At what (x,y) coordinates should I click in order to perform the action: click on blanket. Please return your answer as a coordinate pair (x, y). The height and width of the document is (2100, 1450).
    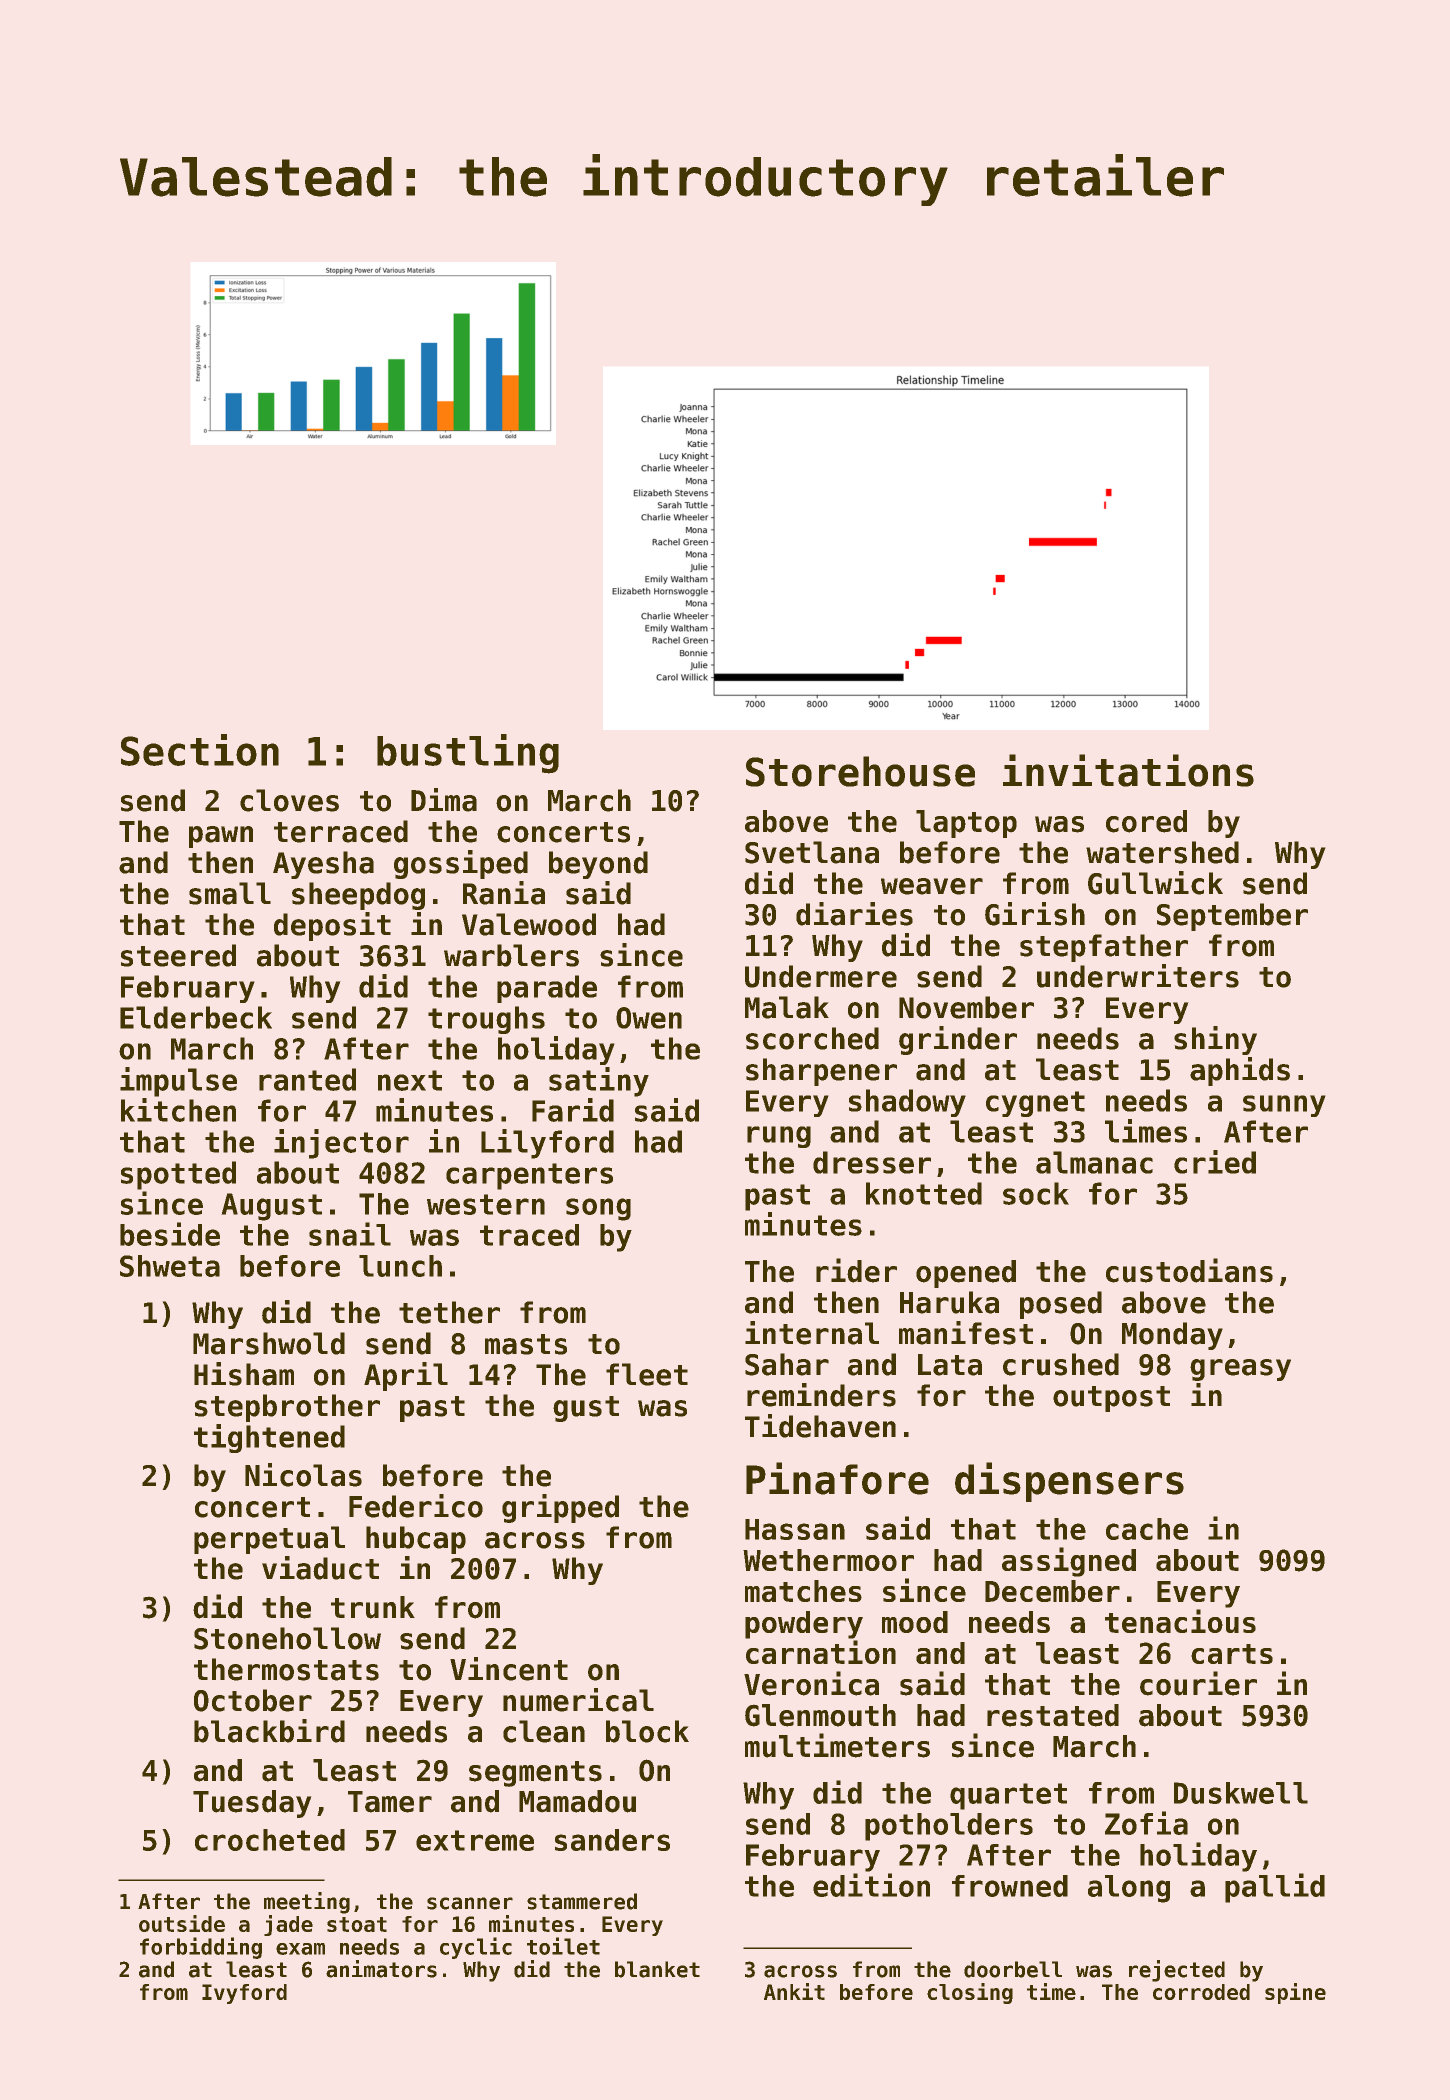
    Looking at the image, I should click on (657, 1969).
